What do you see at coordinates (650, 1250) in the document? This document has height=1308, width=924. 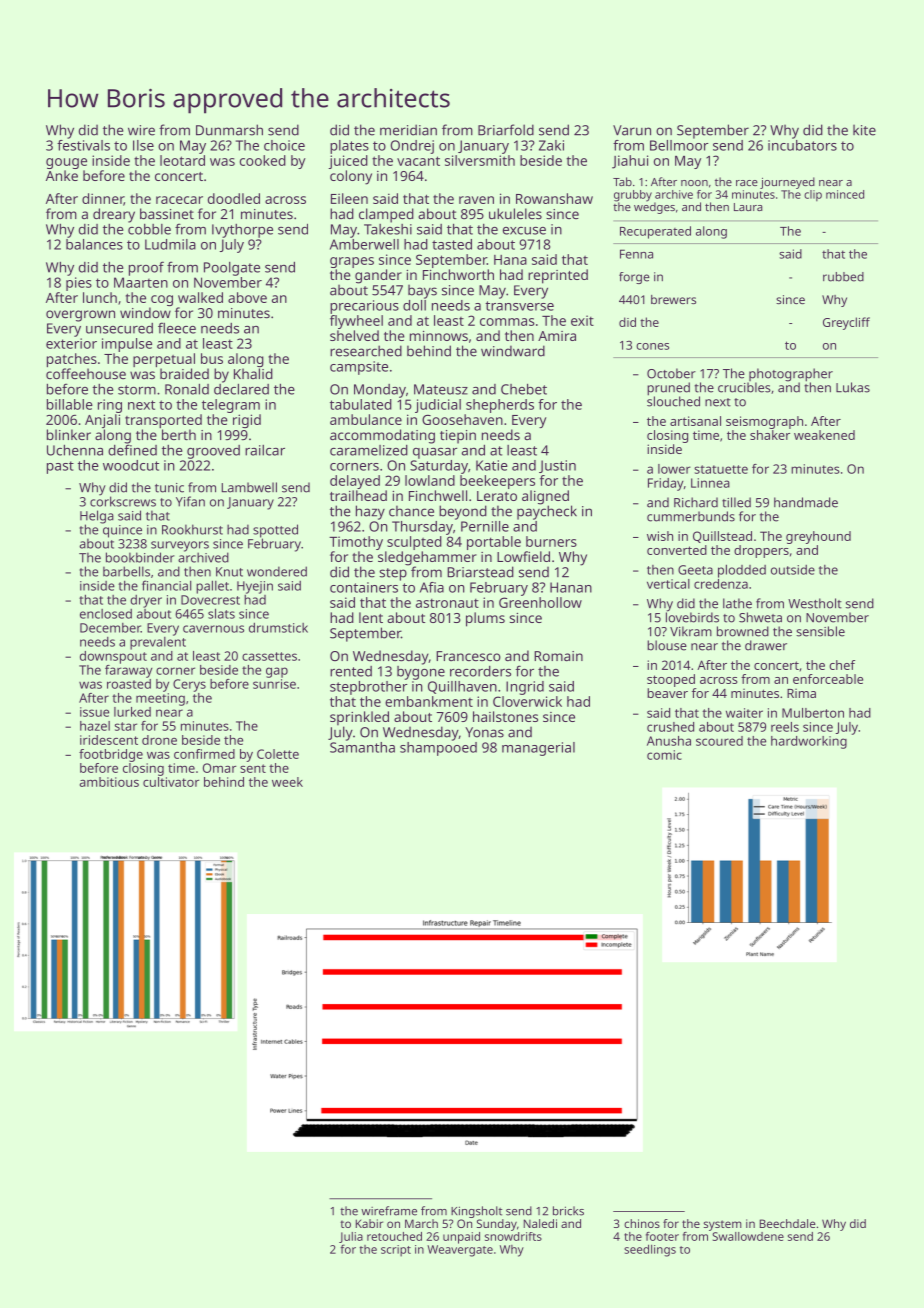 I see `seedlings` at bounding box center [650, 1250].
